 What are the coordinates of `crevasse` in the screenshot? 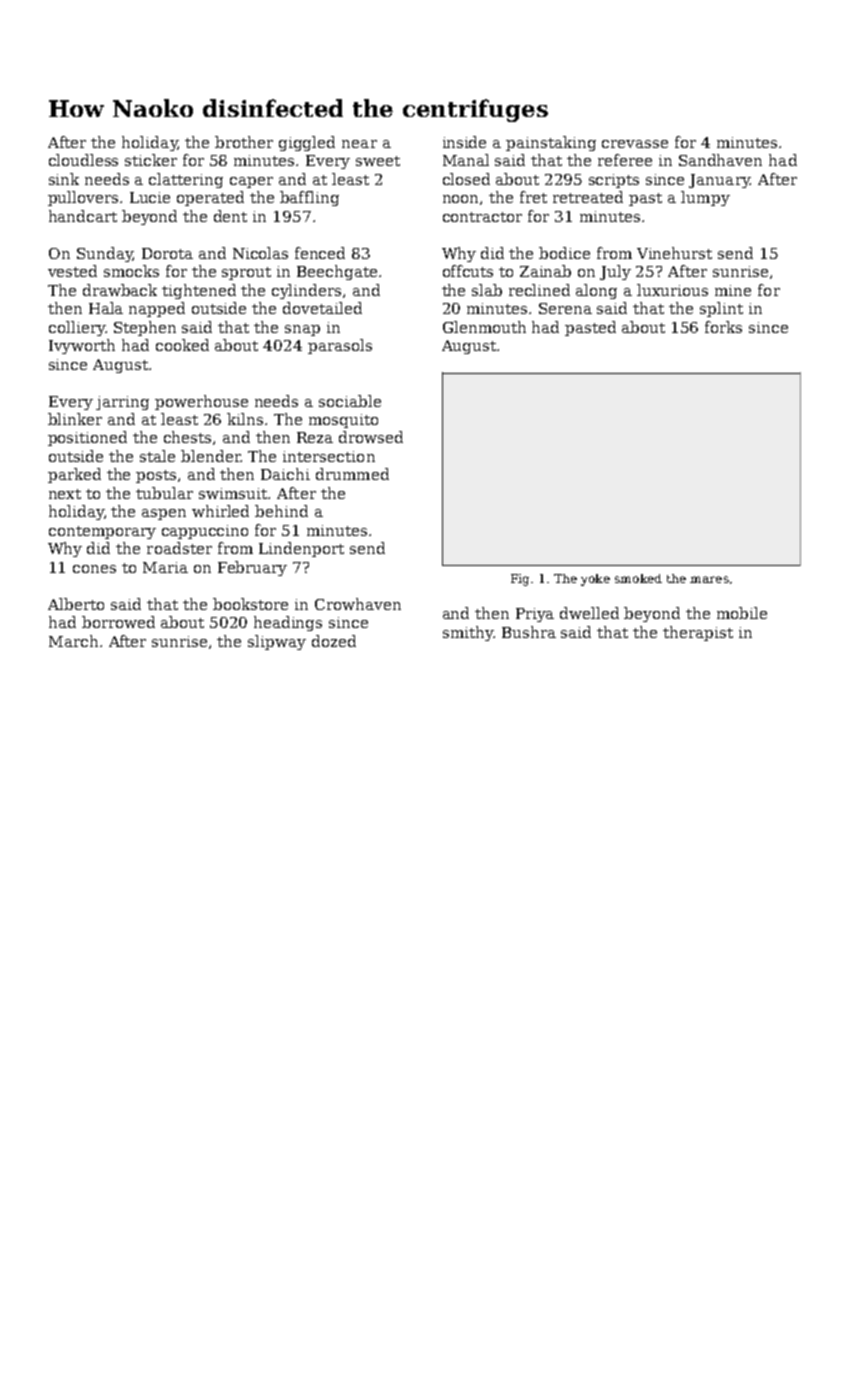 It's located at (635, 144).
